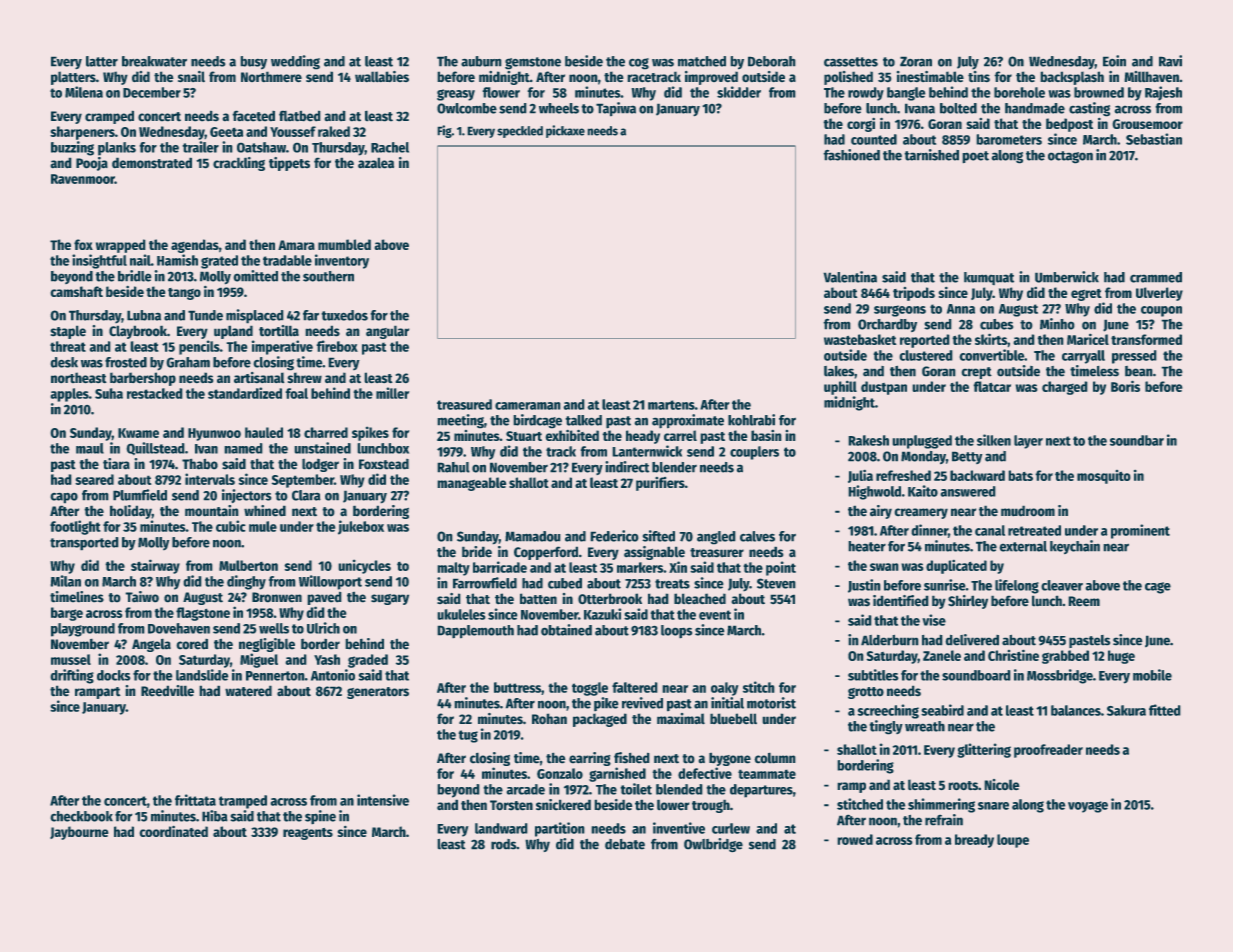 The image size is (1233, 952). Describe the element at coordinates (259, 660) in the page. I see `Miguel` at that location.
